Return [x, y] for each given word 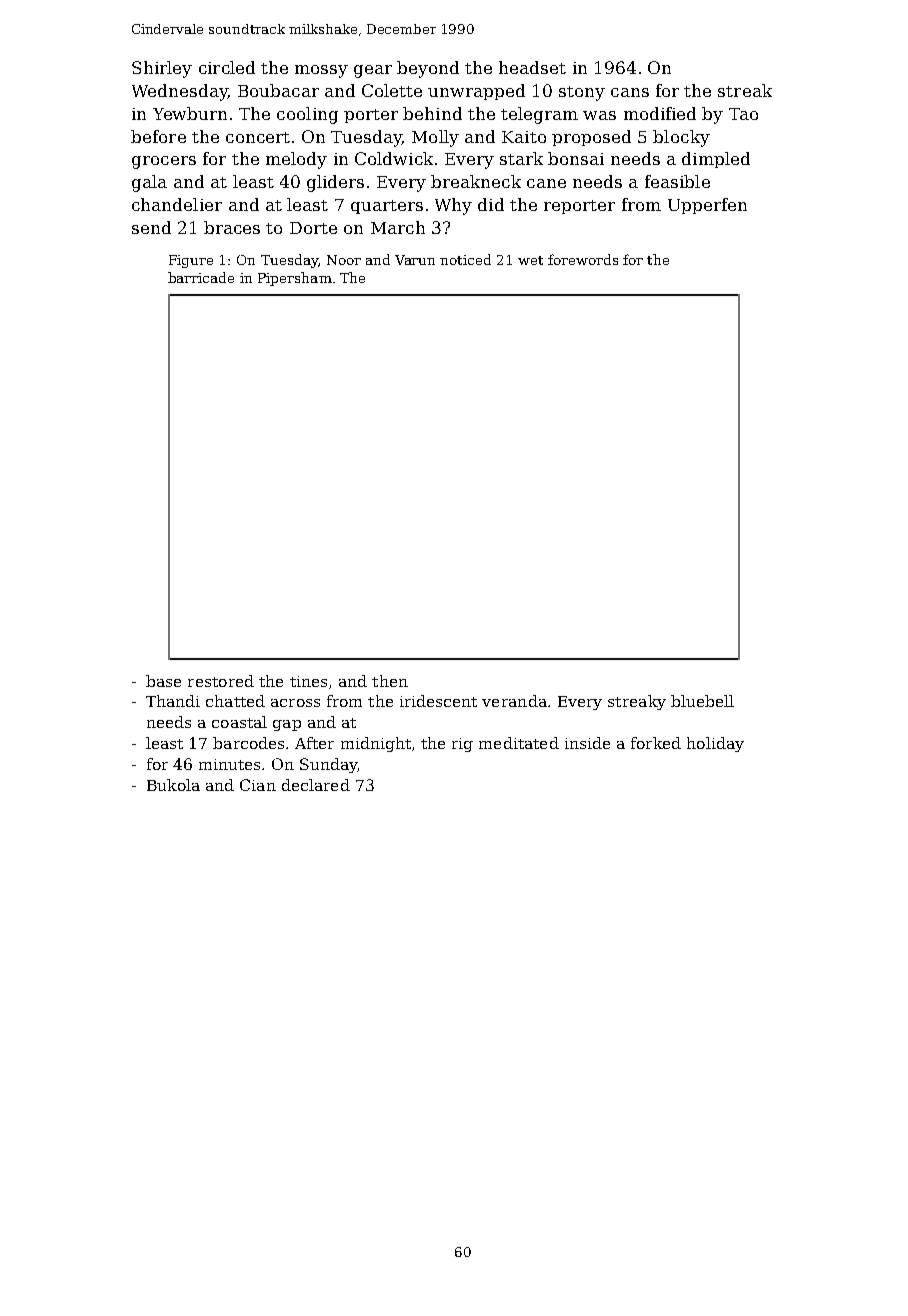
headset [532, 67]
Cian [258, 785]
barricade [201, 277]
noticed [465, 259]
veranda [514, 701]
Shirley [162, 69]
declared [316, 785]
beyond [428, 69]
